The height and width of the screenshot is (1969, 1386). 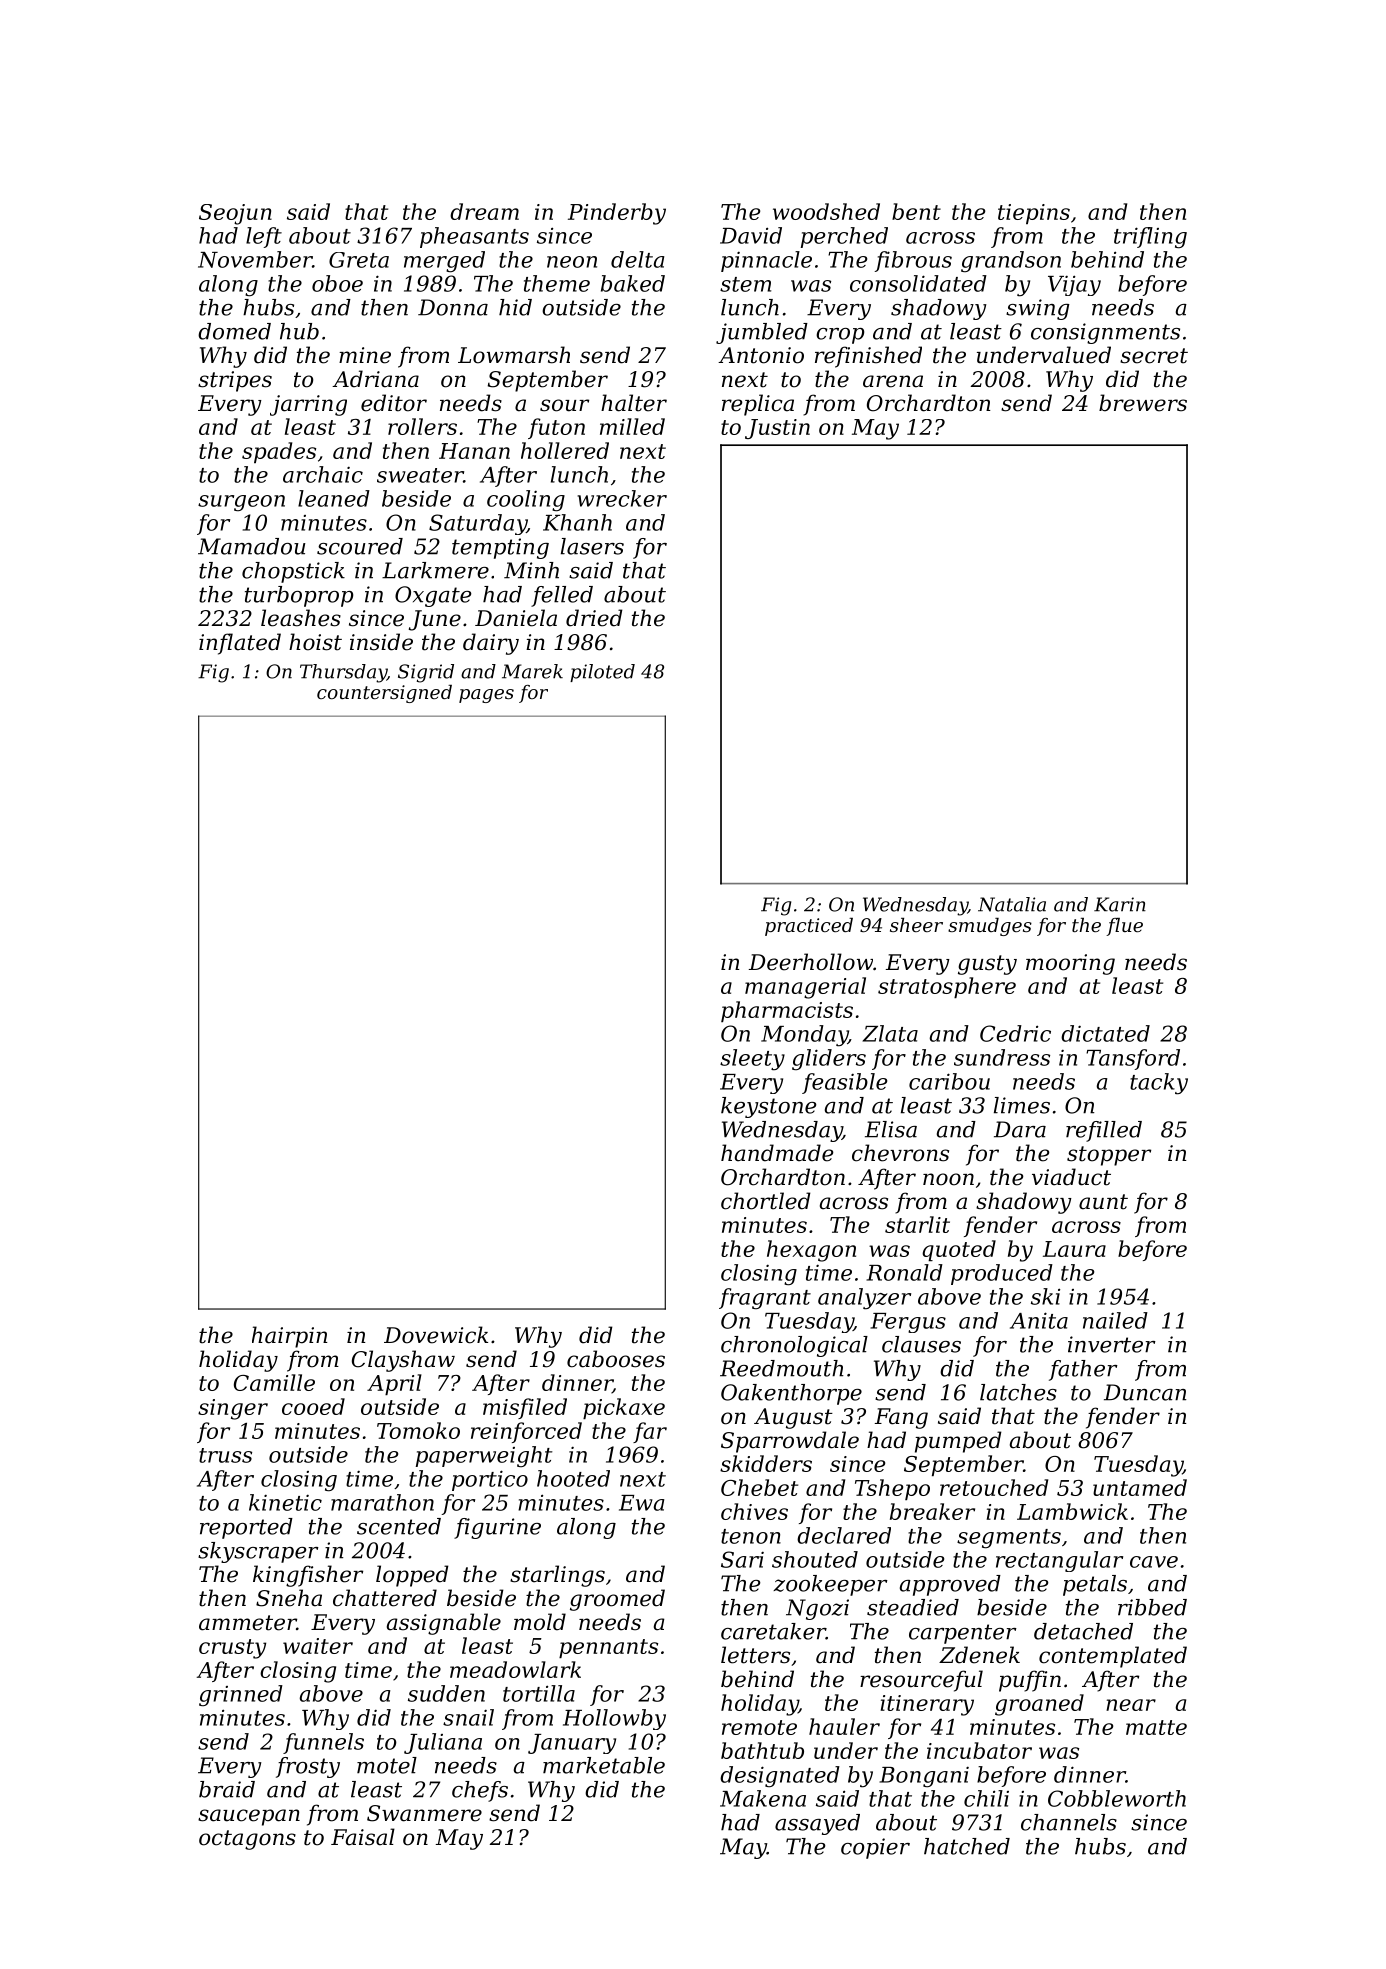 What do you see at coordinates (811, 962) in the screenshot?
I see `Deerhollow` at bounding box center [811, 962].
